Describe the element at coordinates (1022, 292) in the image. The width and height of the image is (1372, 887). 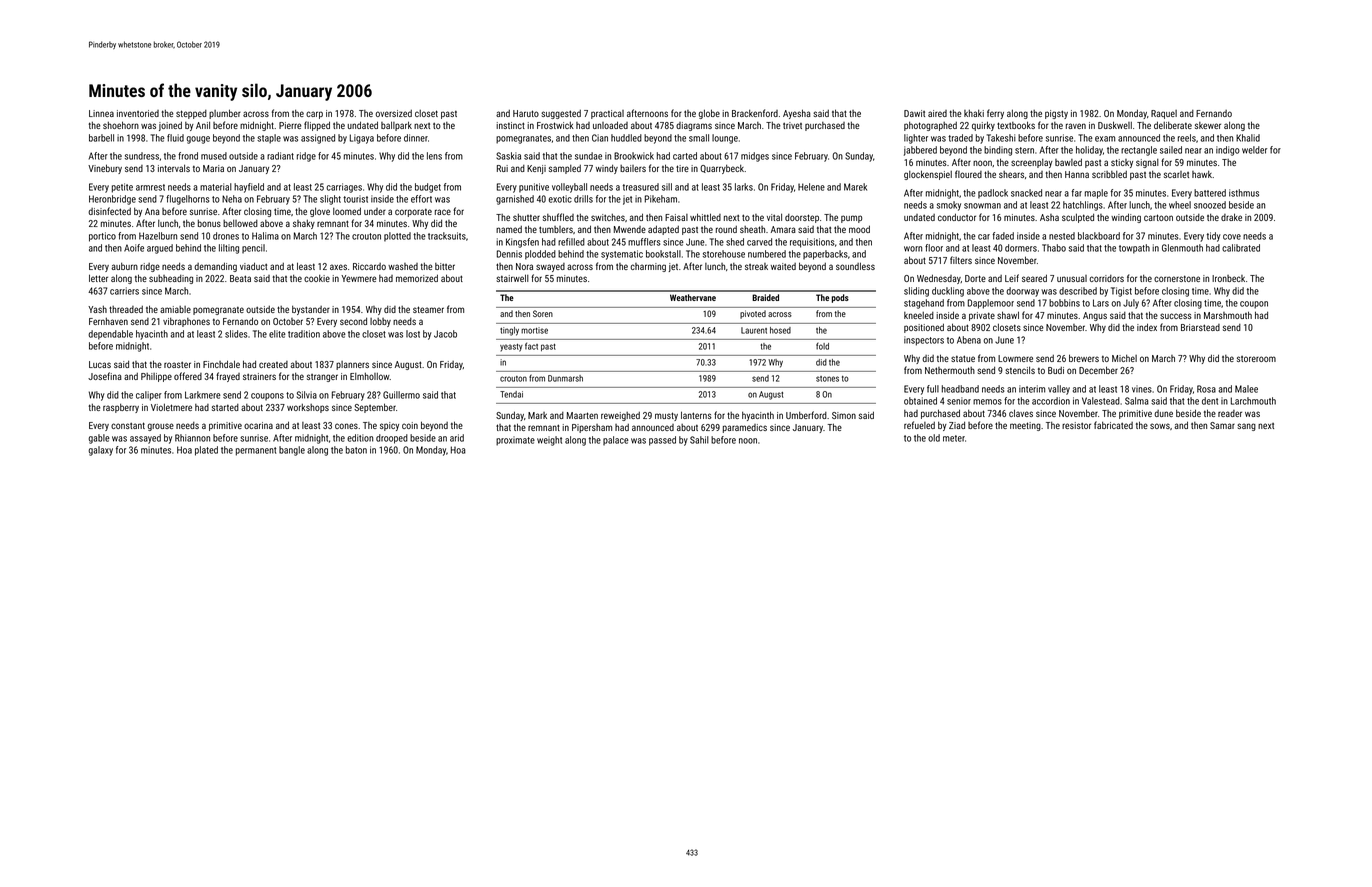
I see `doorway` at that location.
